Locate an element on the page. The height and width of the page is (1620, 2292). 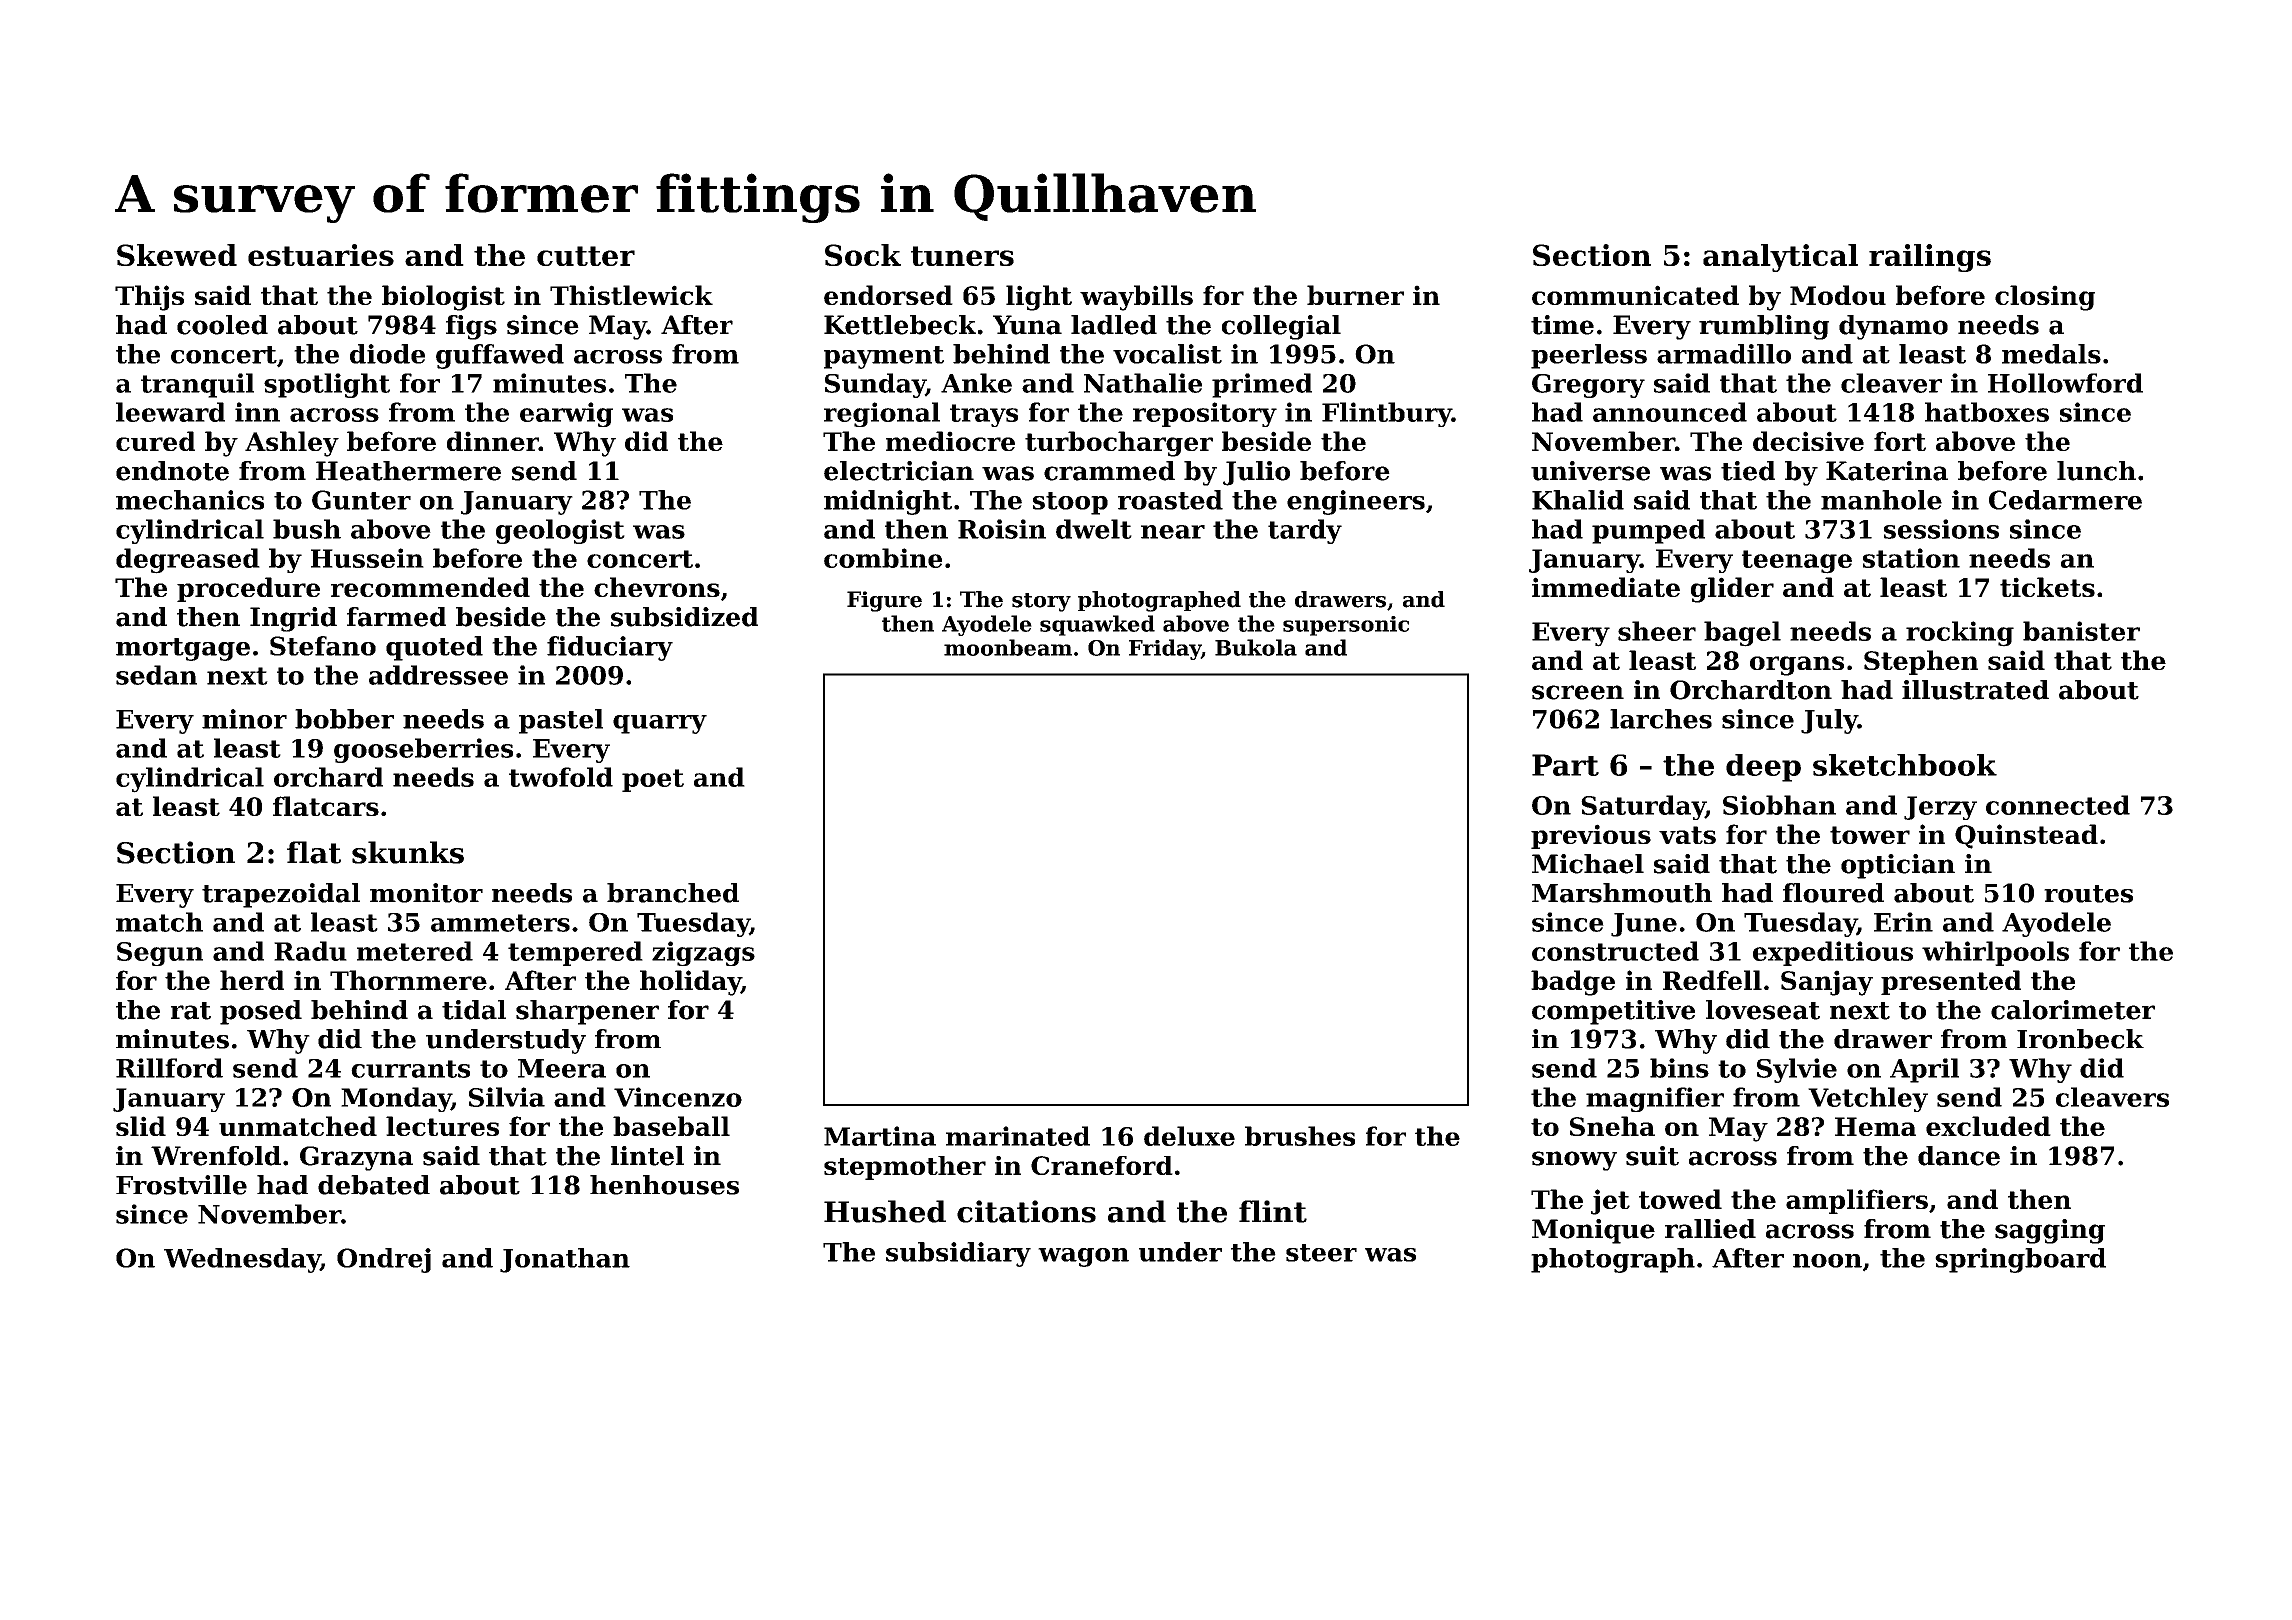
wagon is located at coordinates (1083, 1257).
